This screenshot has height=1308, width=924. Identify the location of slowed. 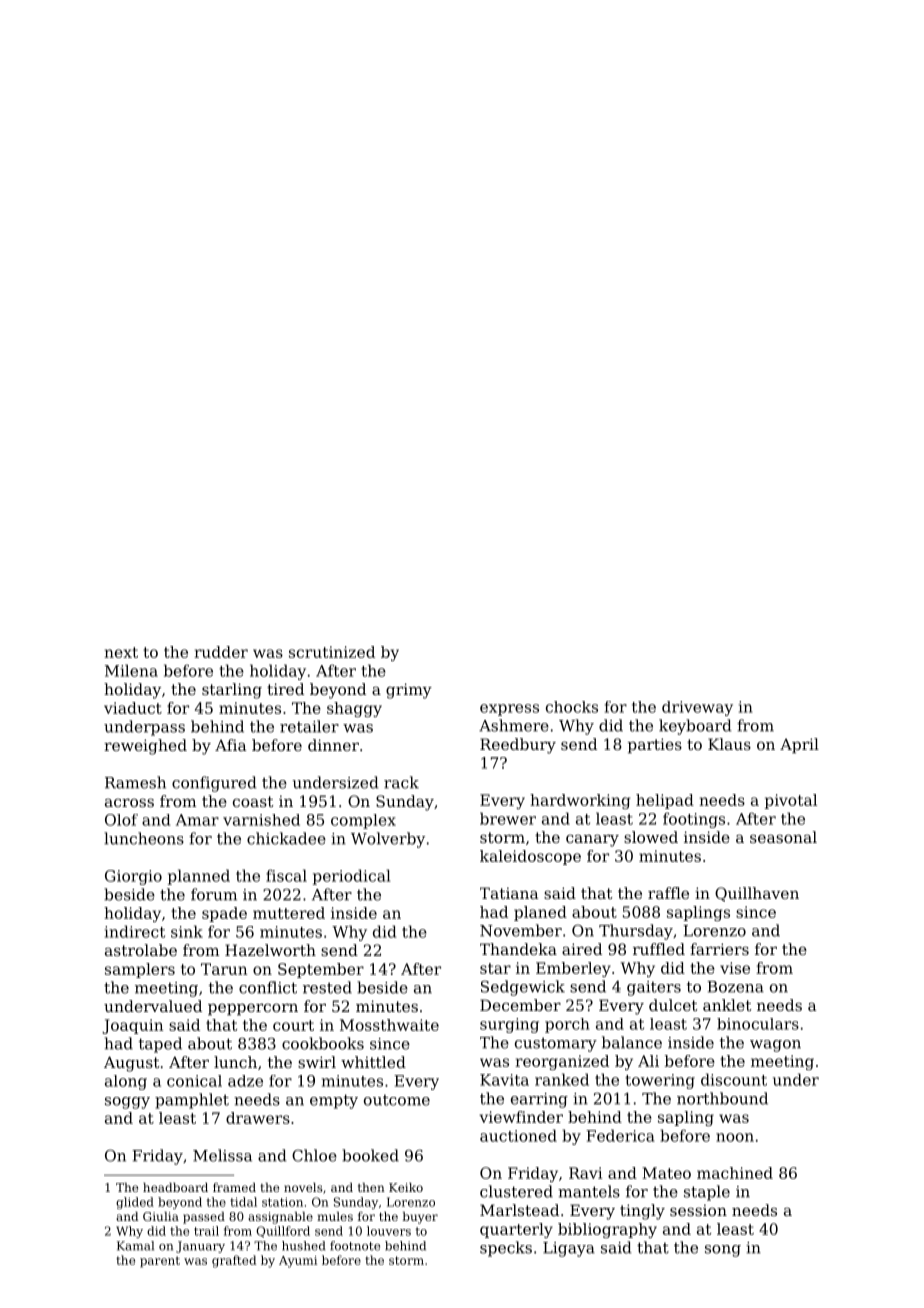
(651, 837).
